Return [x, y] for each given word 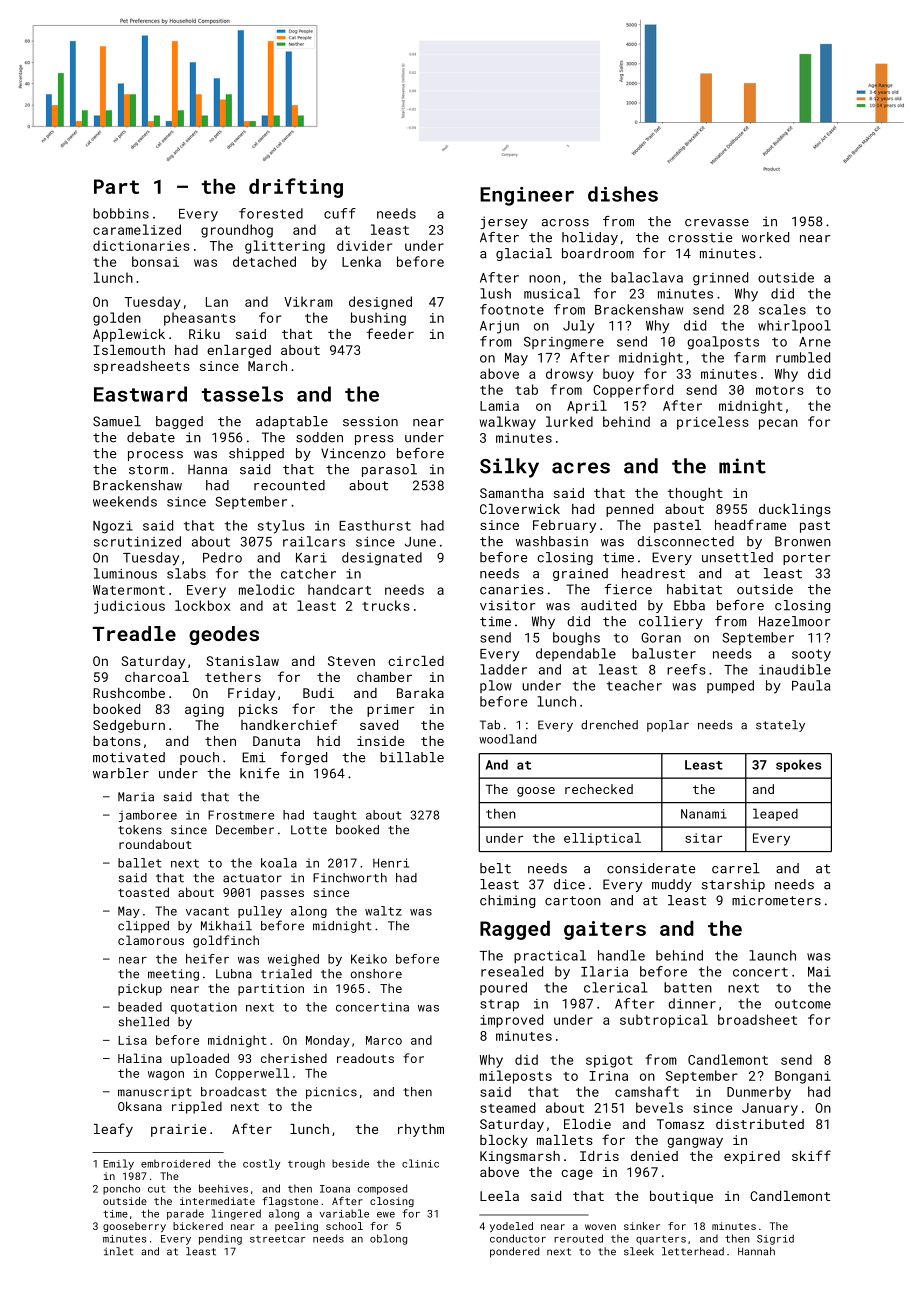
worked [765, 237]
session [370, 421]
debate [151, 437]
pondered [514, 1252]
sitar [703, 838]
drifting [296, 188]
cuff [340, 213]
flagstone [290, 1202]
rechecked [599, 789]
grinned [720, 279]
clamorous [151, 940]
